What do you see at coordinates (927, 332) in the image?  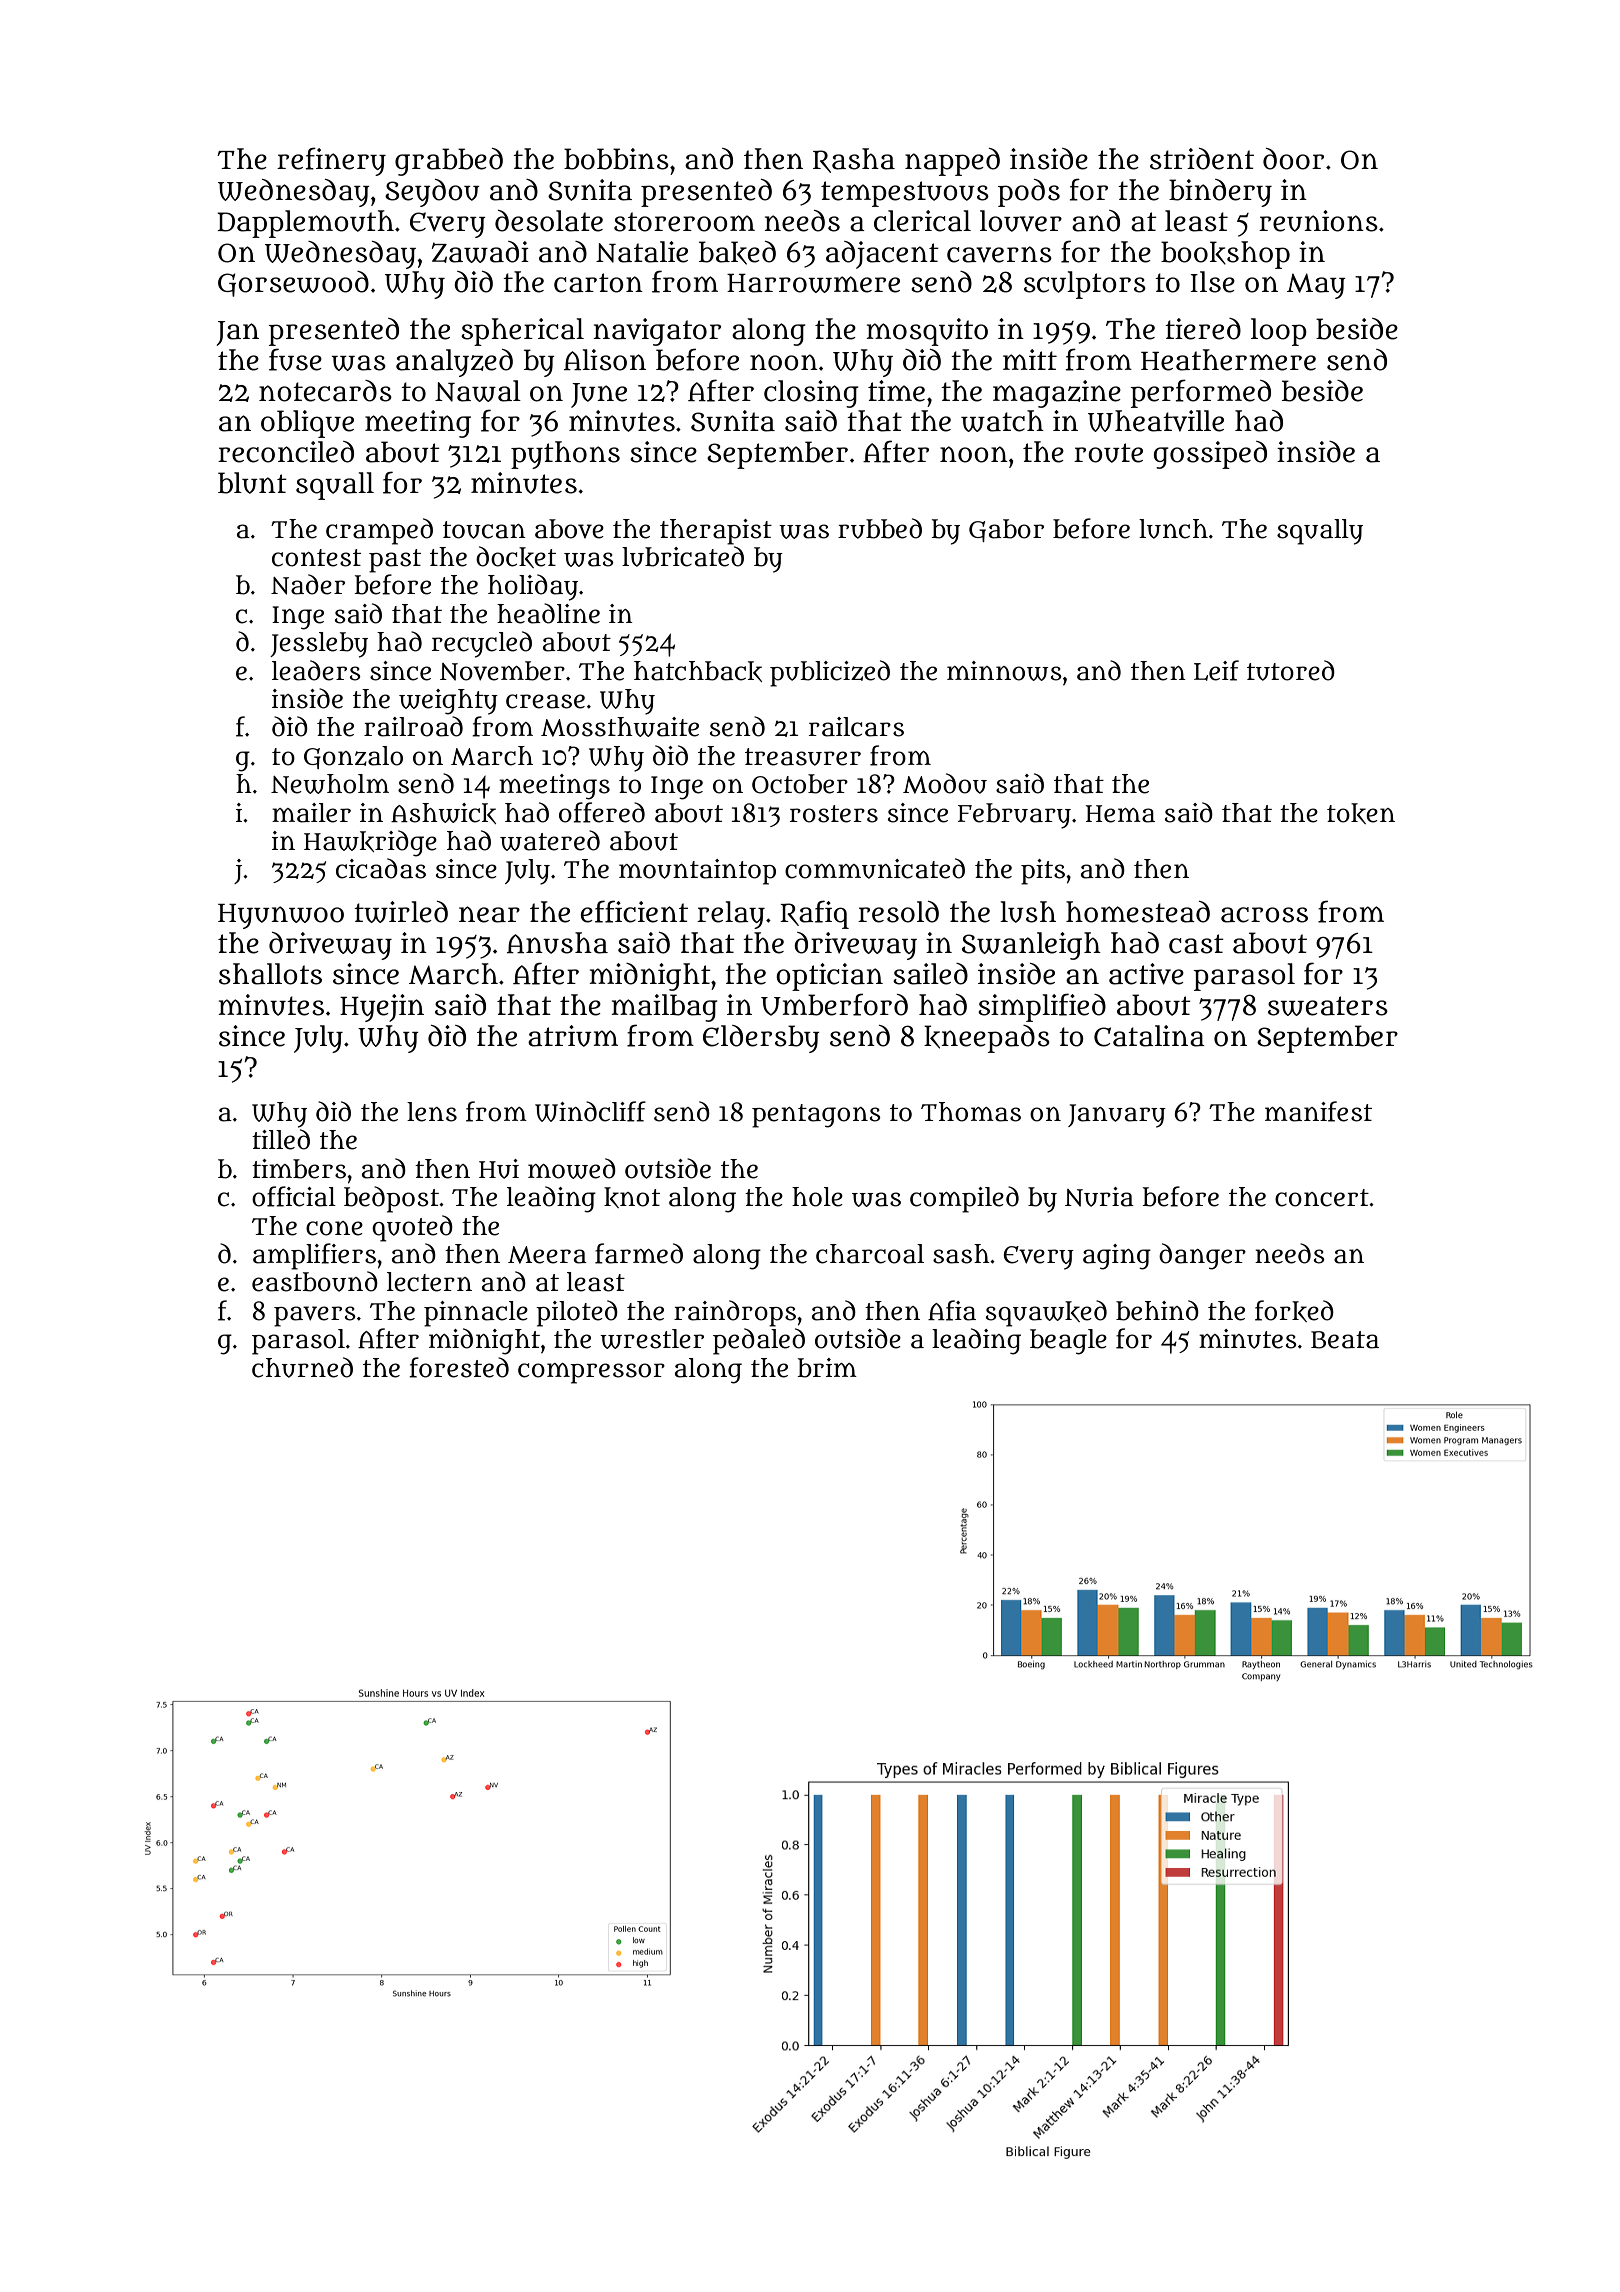 I see `mosquito` at bounding box center [927, 332].
